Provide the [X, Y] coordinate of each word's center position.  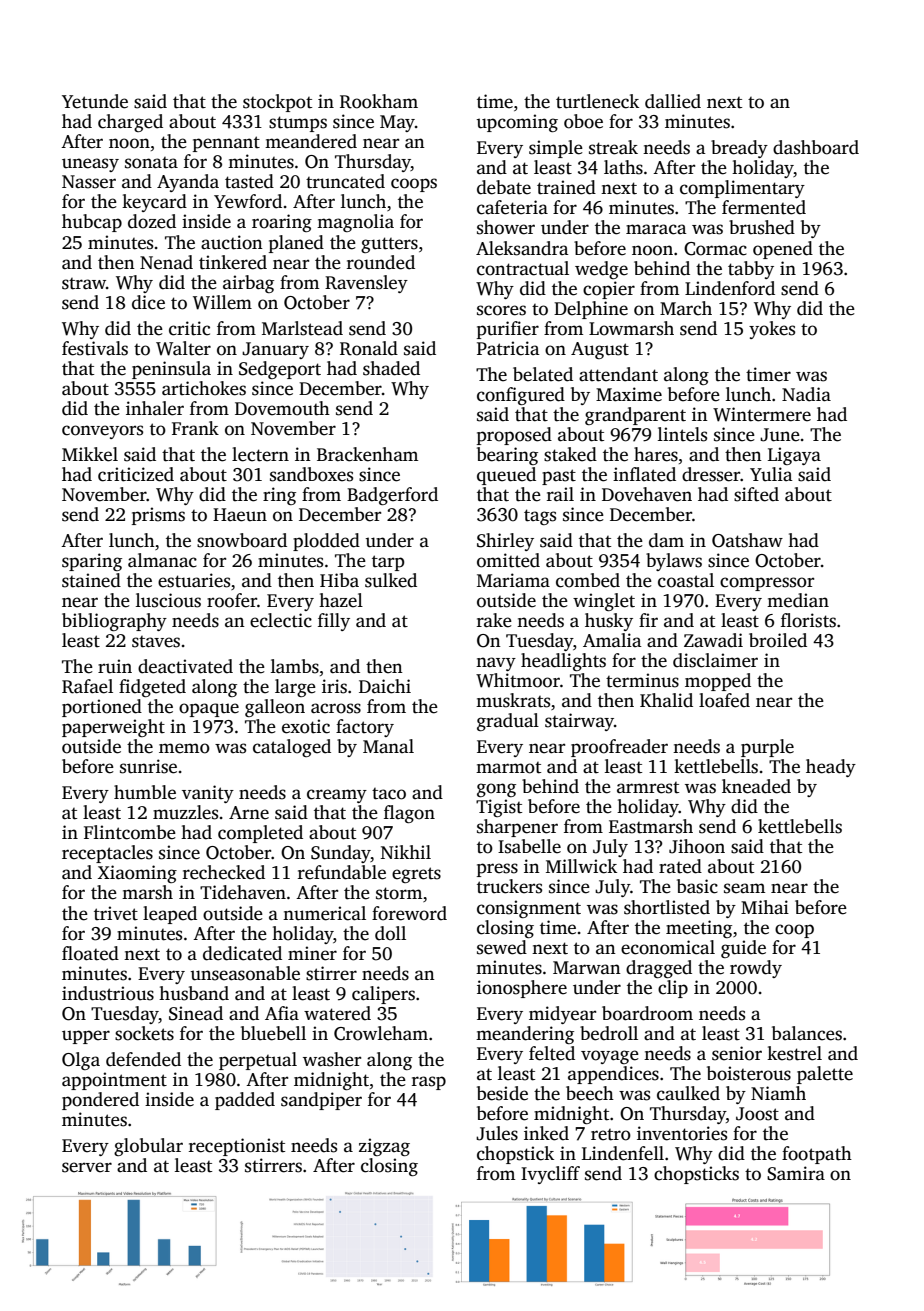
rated [680, 866]
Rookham [379, 101]
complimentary [742, 189]
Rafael [87, 686]
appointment [114, 1081]
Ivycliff [550, 1175]
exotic [306, 726]
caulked [688, 1093]
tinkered [233, 262]
